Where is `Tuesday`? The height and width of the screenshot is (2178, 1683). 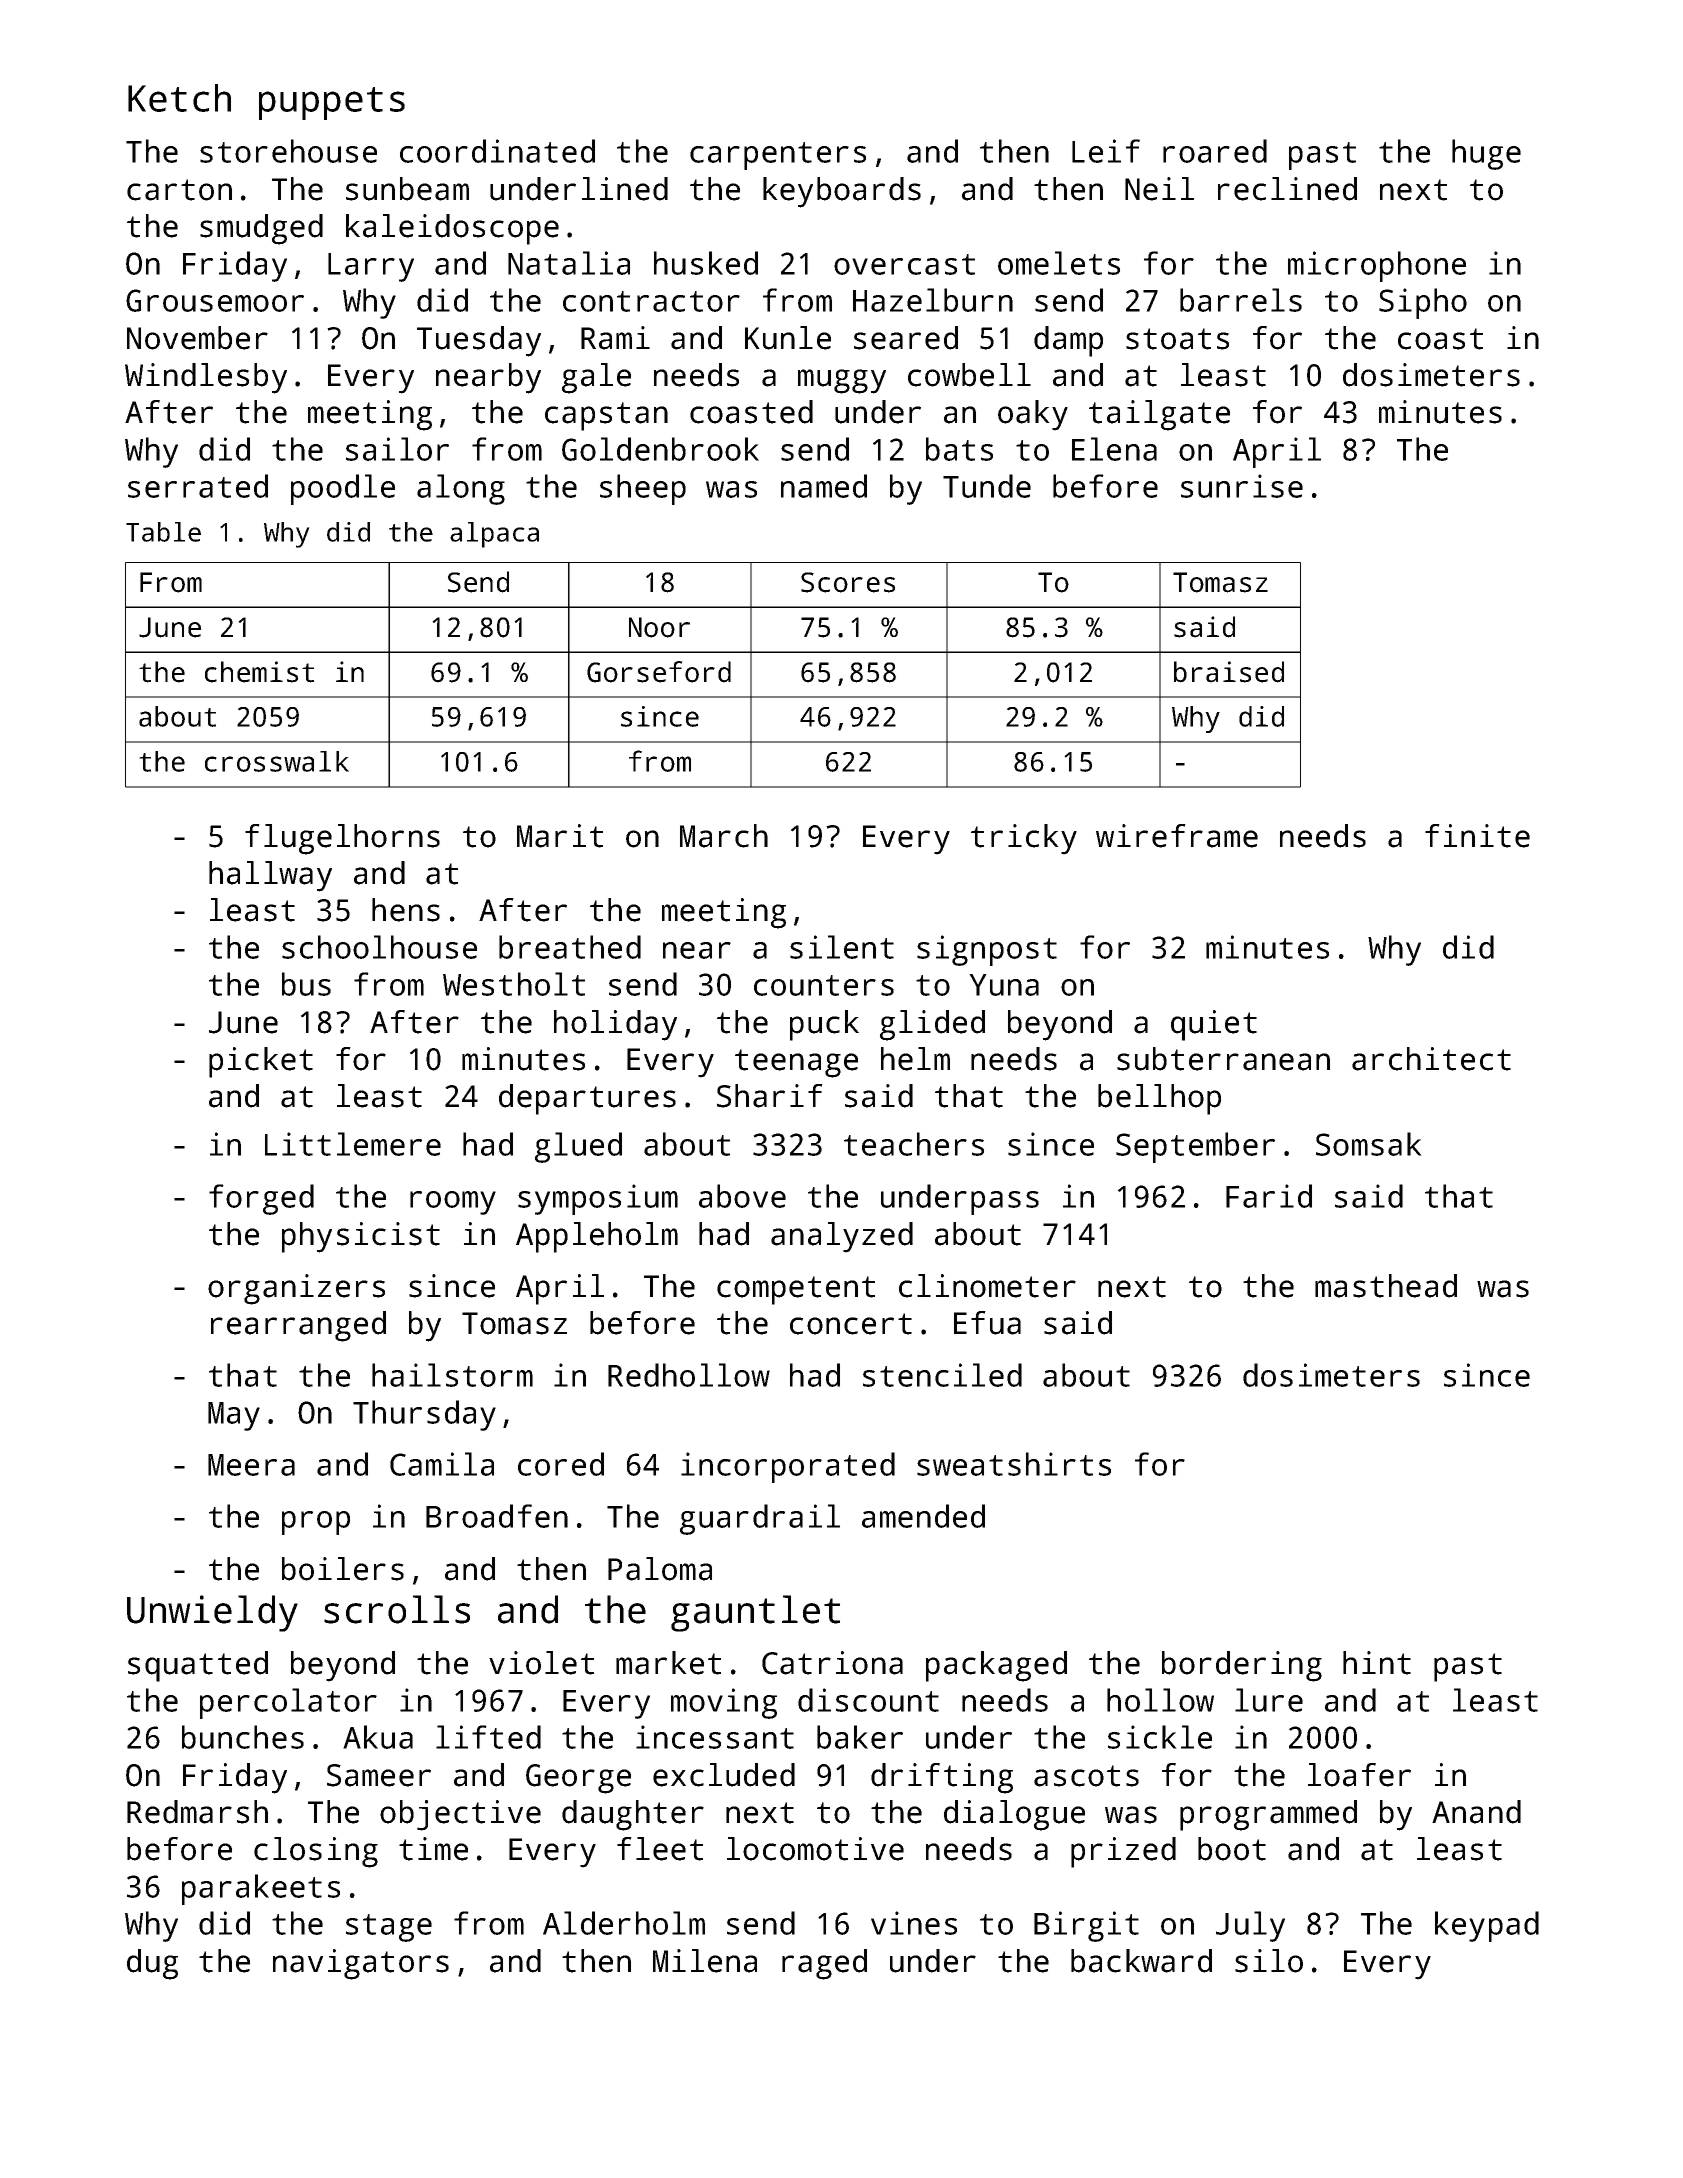
Tuesday is located at coordinates (479, 341).
